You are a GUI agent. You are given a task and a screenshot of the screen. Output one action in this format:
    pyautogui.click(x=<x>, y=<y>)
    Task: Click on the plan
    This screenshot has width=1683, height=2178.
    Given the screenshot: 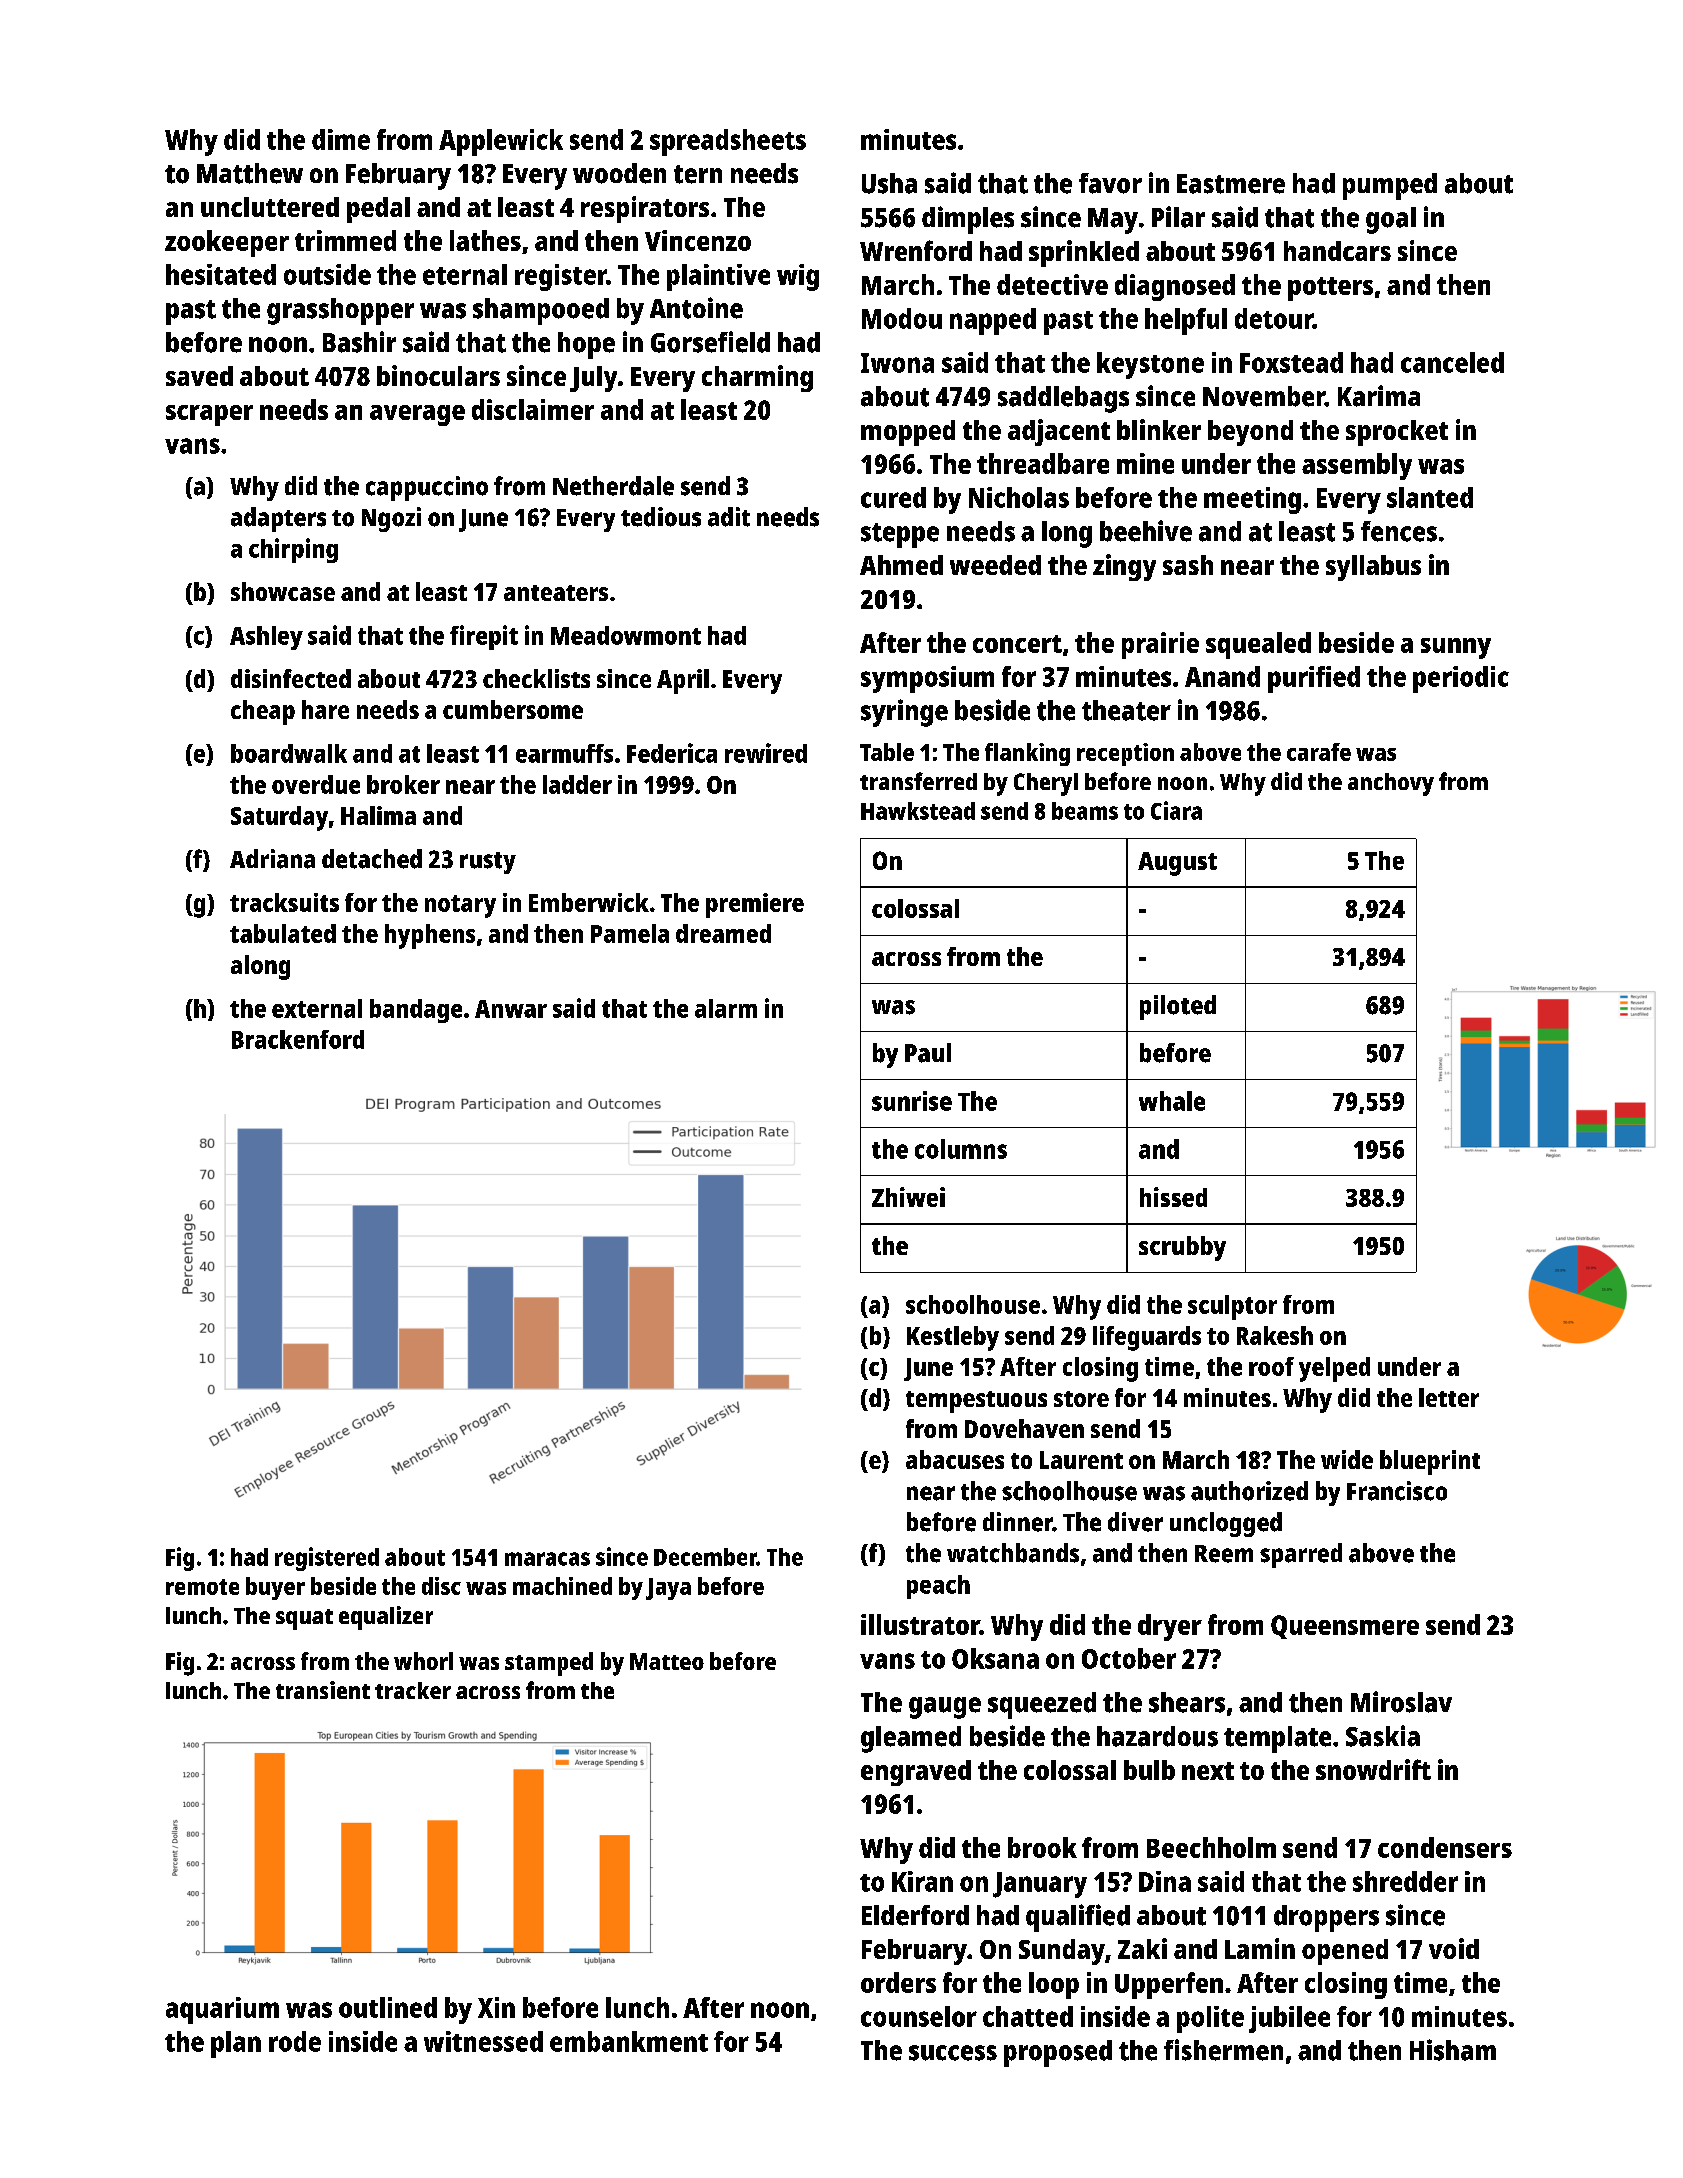 What is the action you would take?
    pyautogui.click(x=236, y=2044)
